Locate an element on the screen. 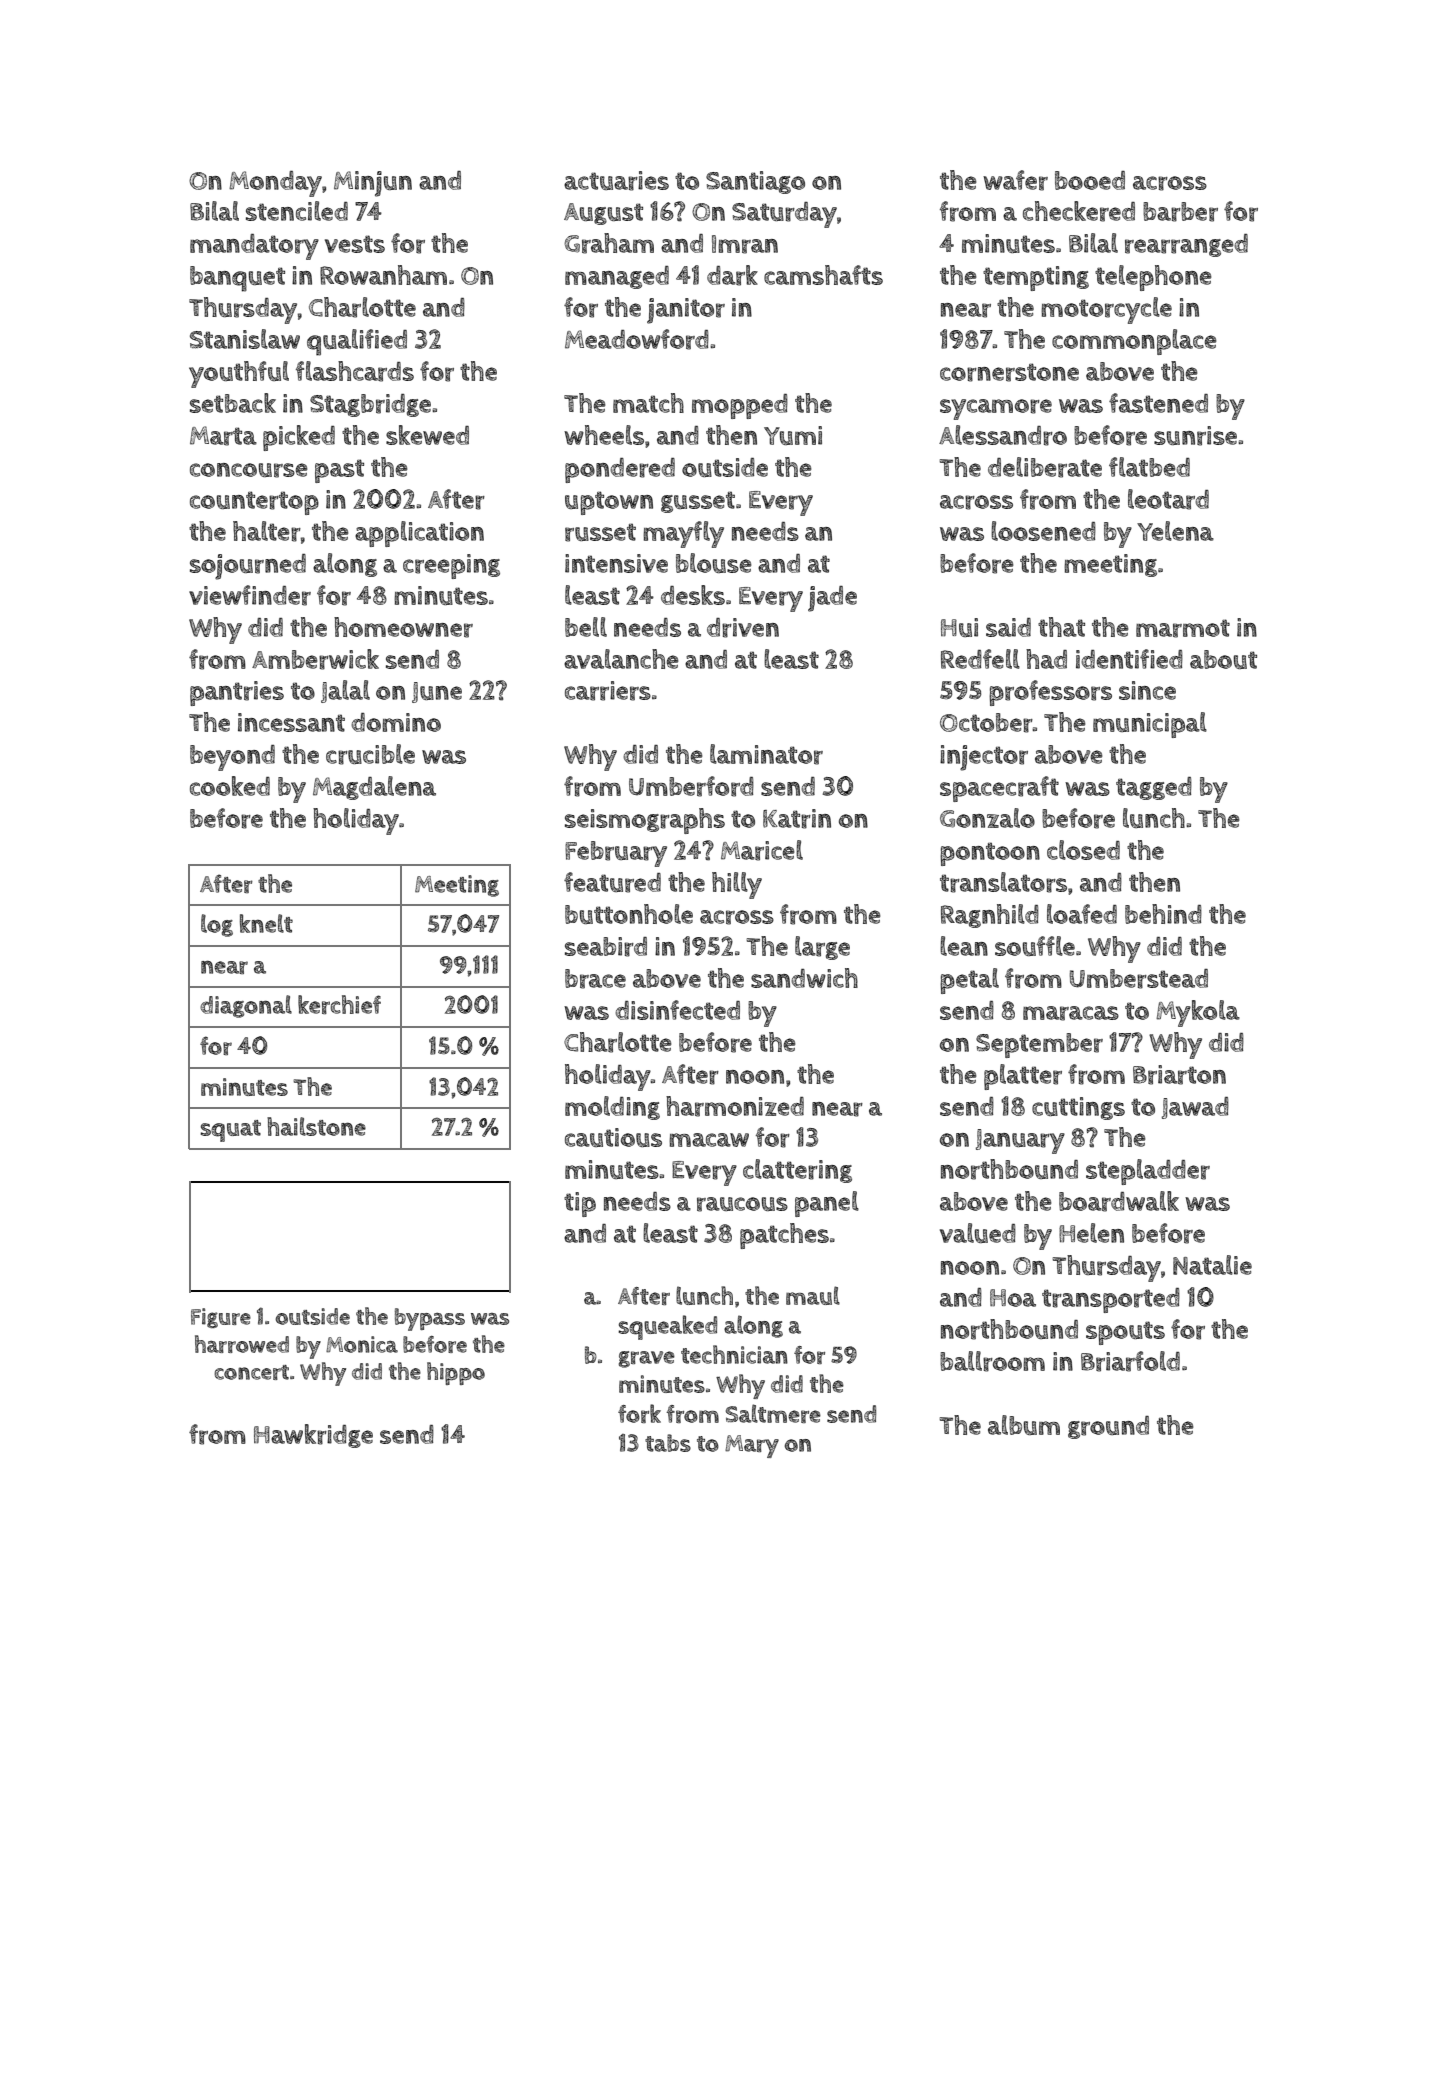 This screenshot has width=1450, height=2100. mopped is located at coordinates (740, 406).
